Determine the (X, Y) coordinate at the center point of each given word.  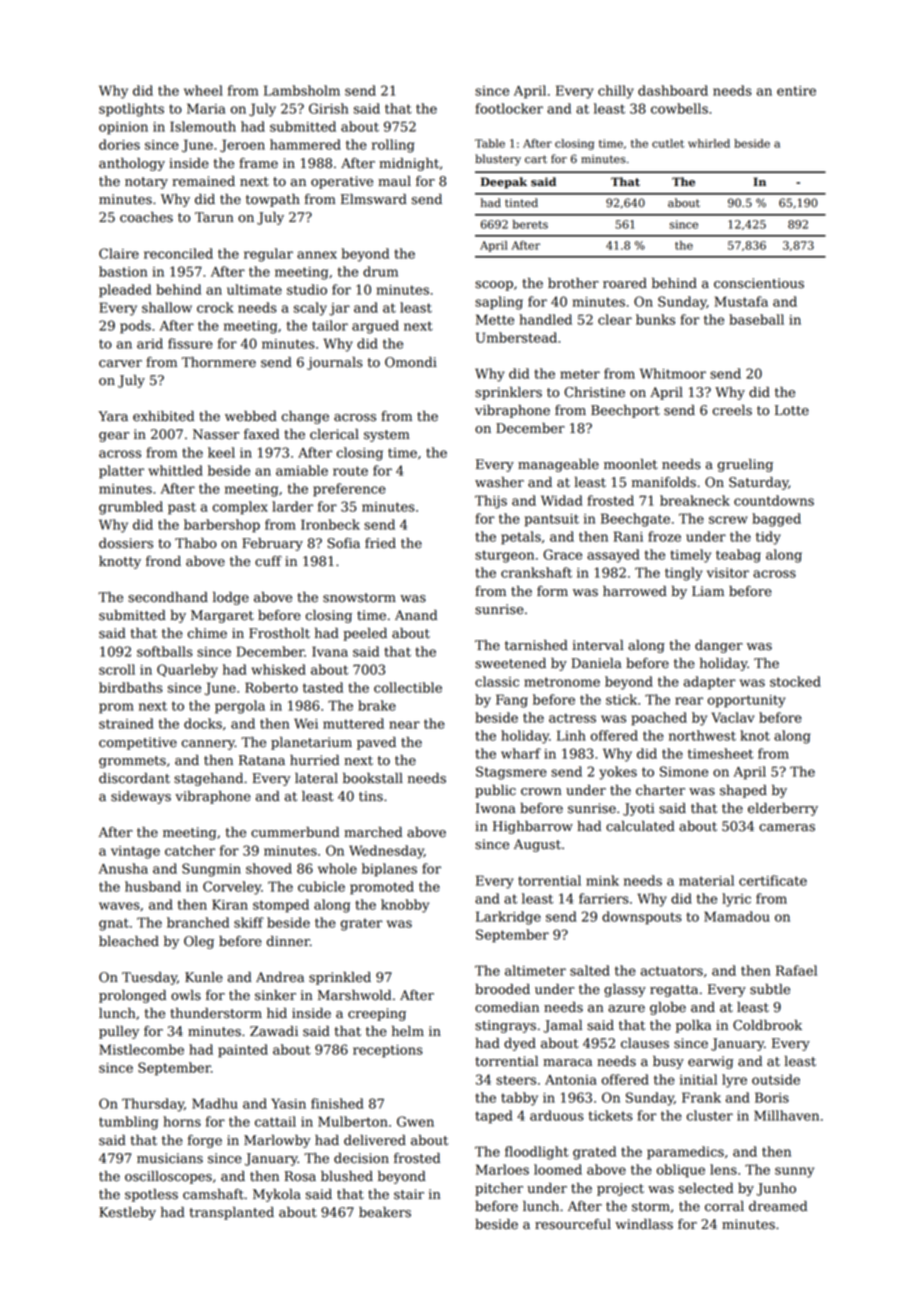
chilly (616, 92)
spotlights (131, 110)
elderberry (783, 809)
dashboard (673, 90)
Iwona (496, 808)
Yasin (288, 1103)
